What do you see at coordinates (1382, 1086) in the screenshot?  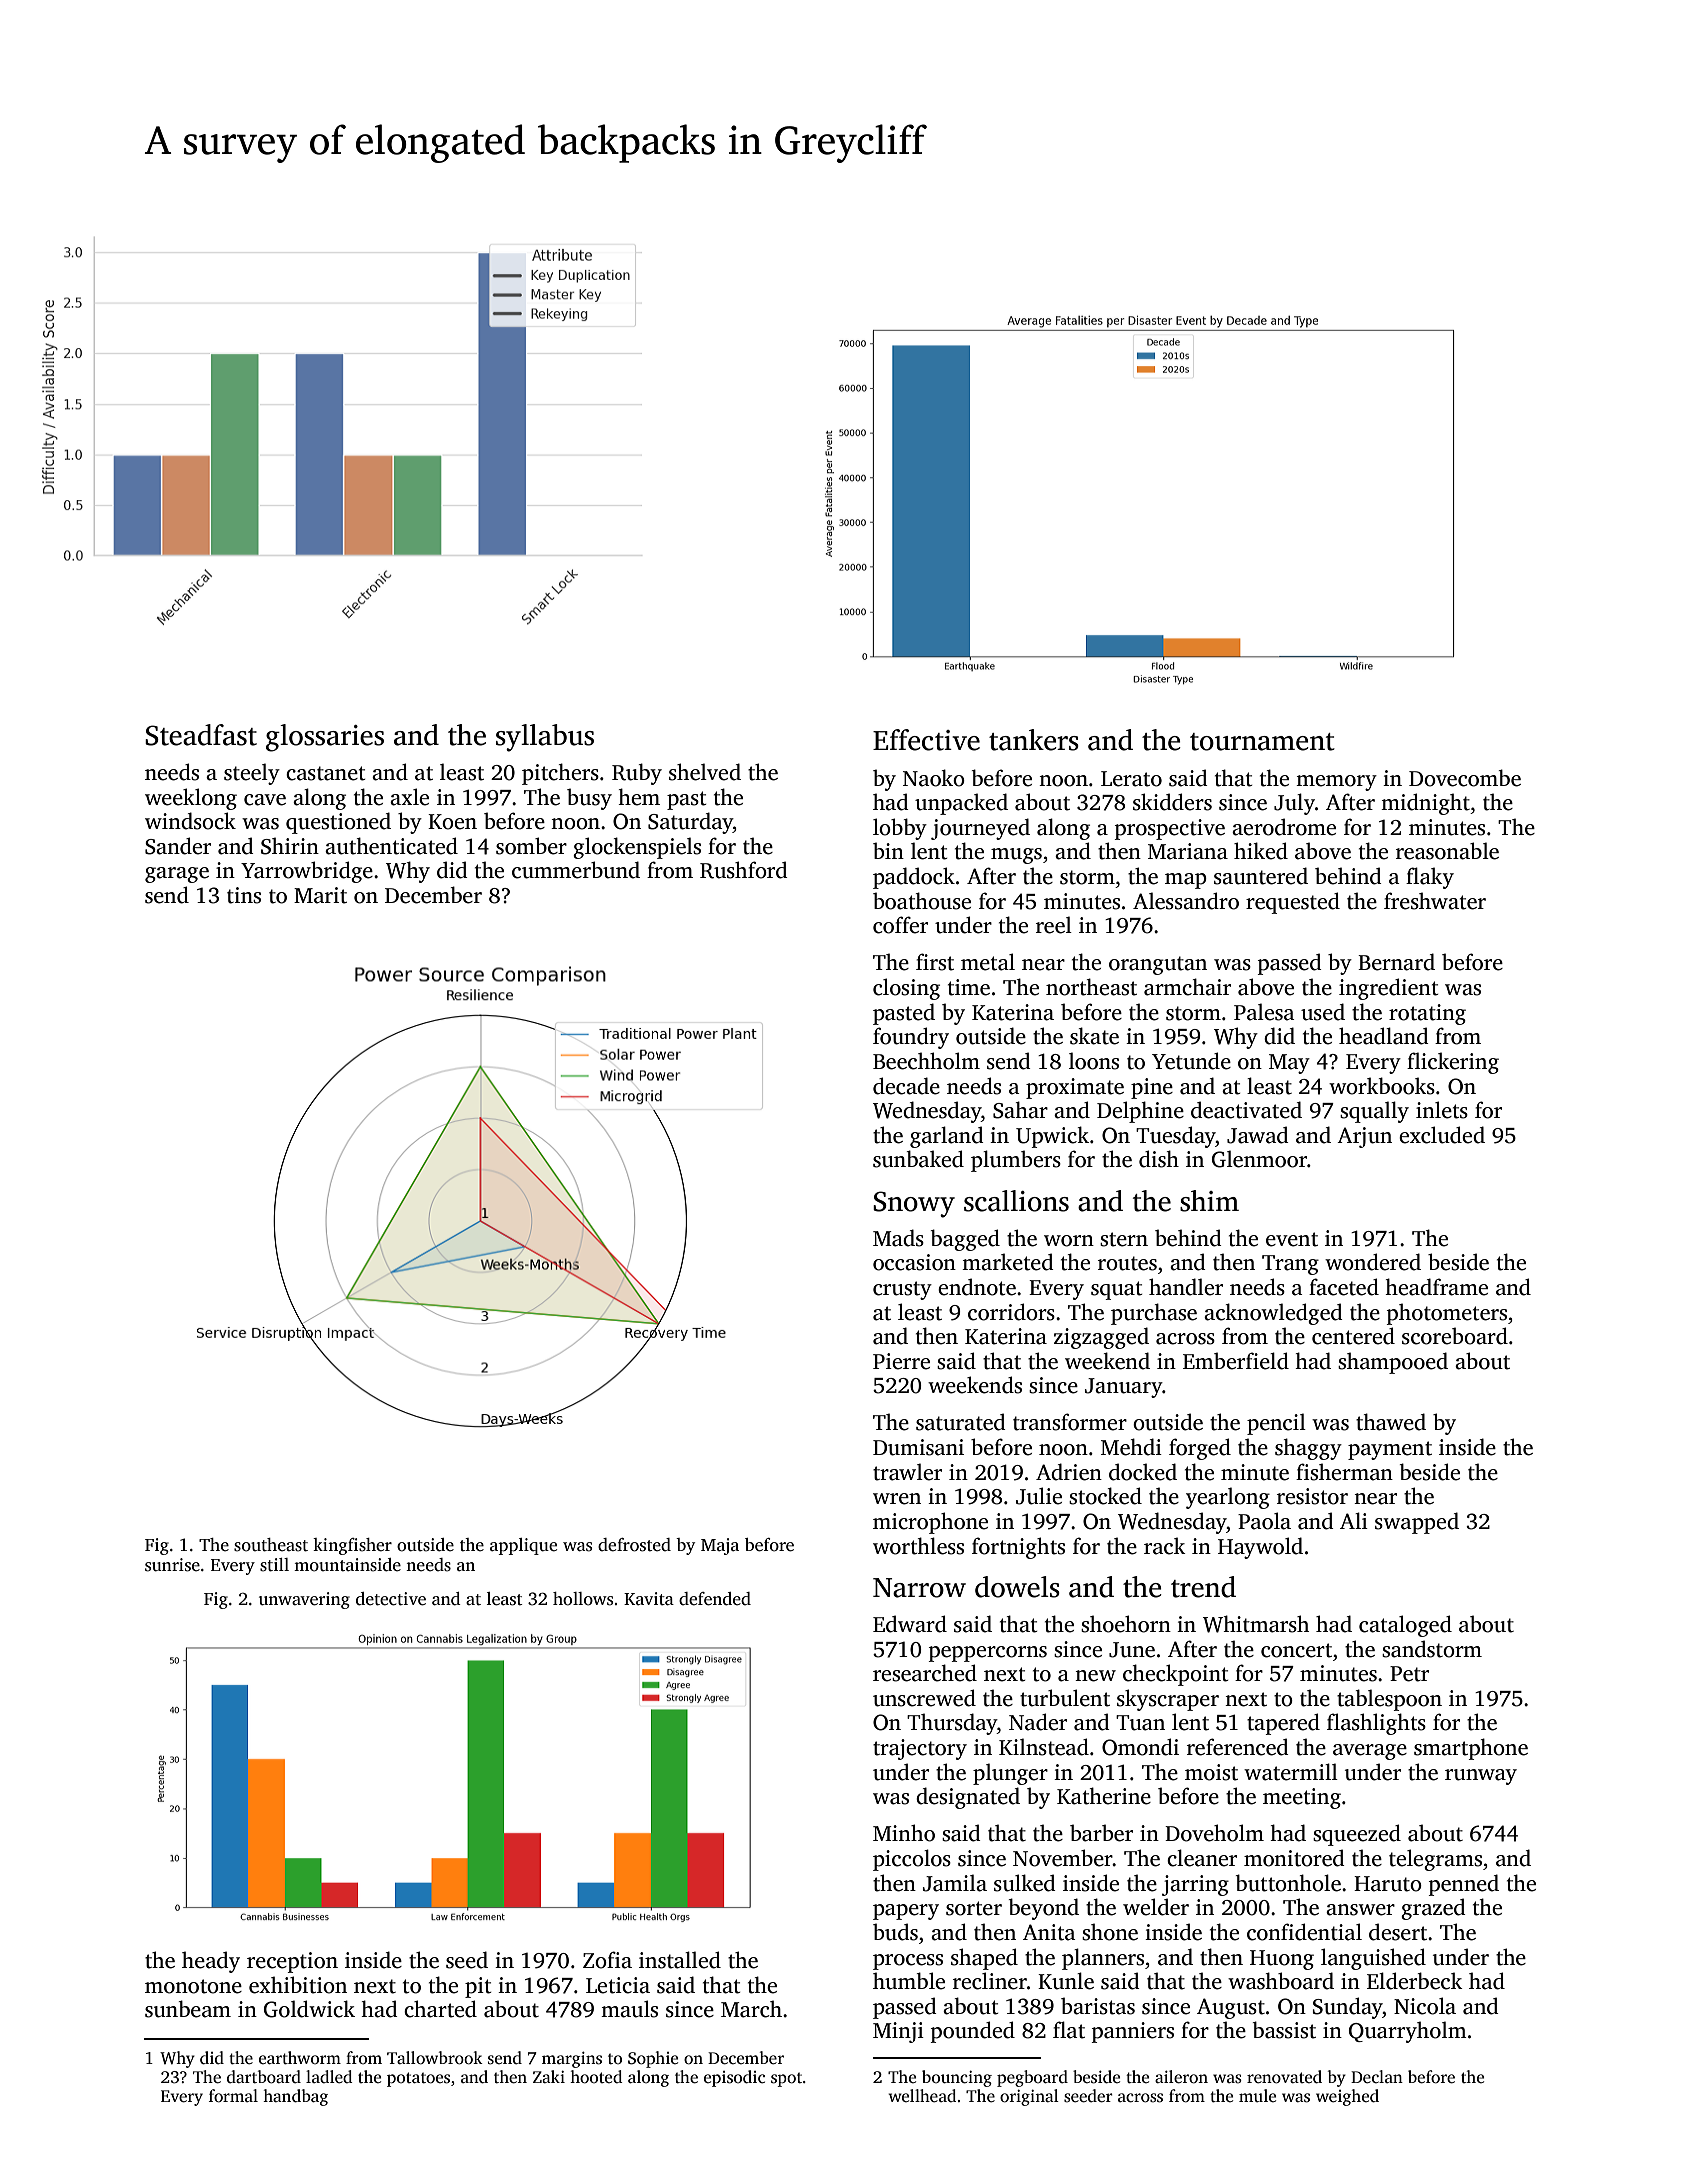 I see `workbooks` at bounding box center [1382, 1086].
